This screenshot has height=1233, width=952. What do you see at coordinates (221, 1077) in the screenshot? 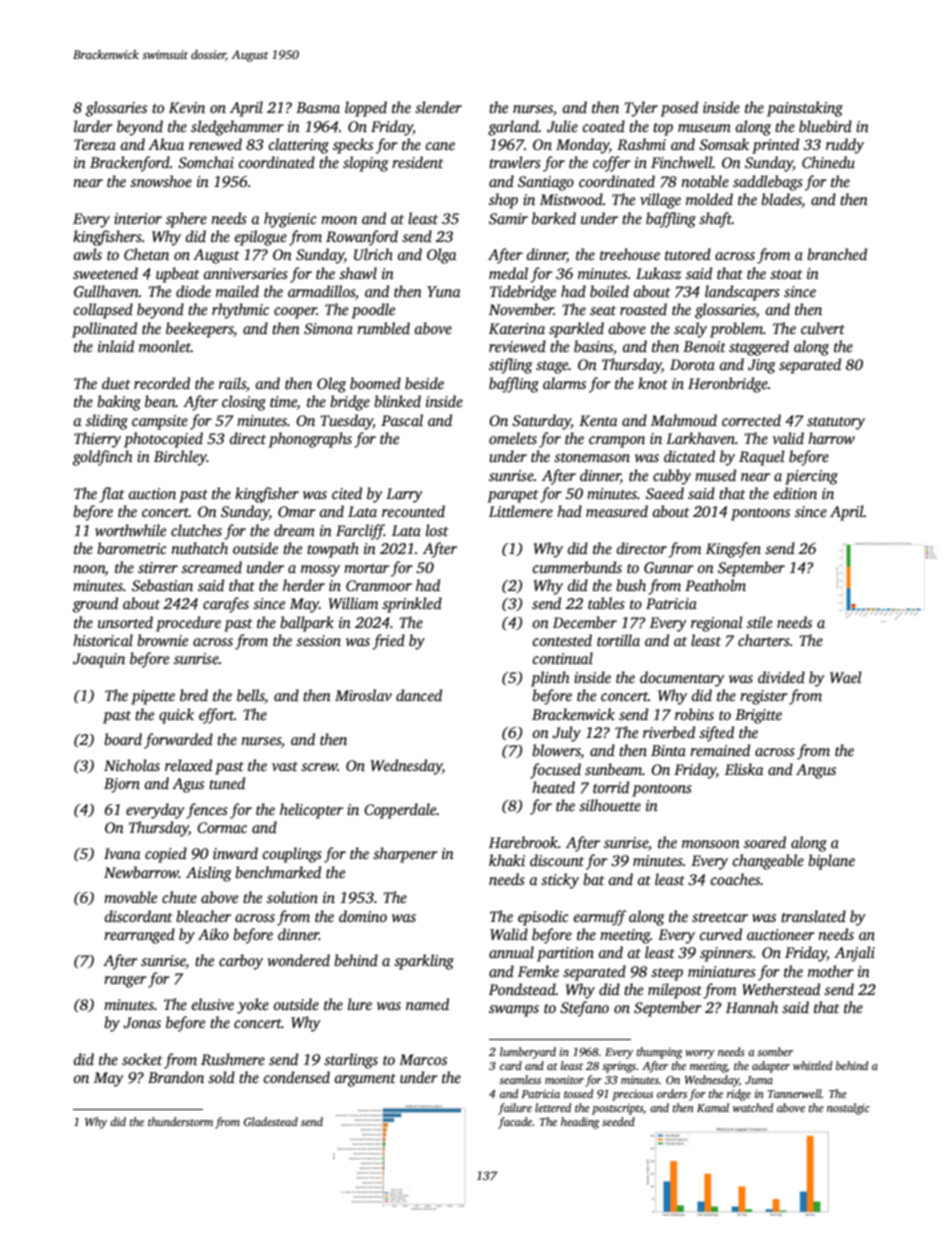
I see `sold` at bounding box center [221, 1077].
